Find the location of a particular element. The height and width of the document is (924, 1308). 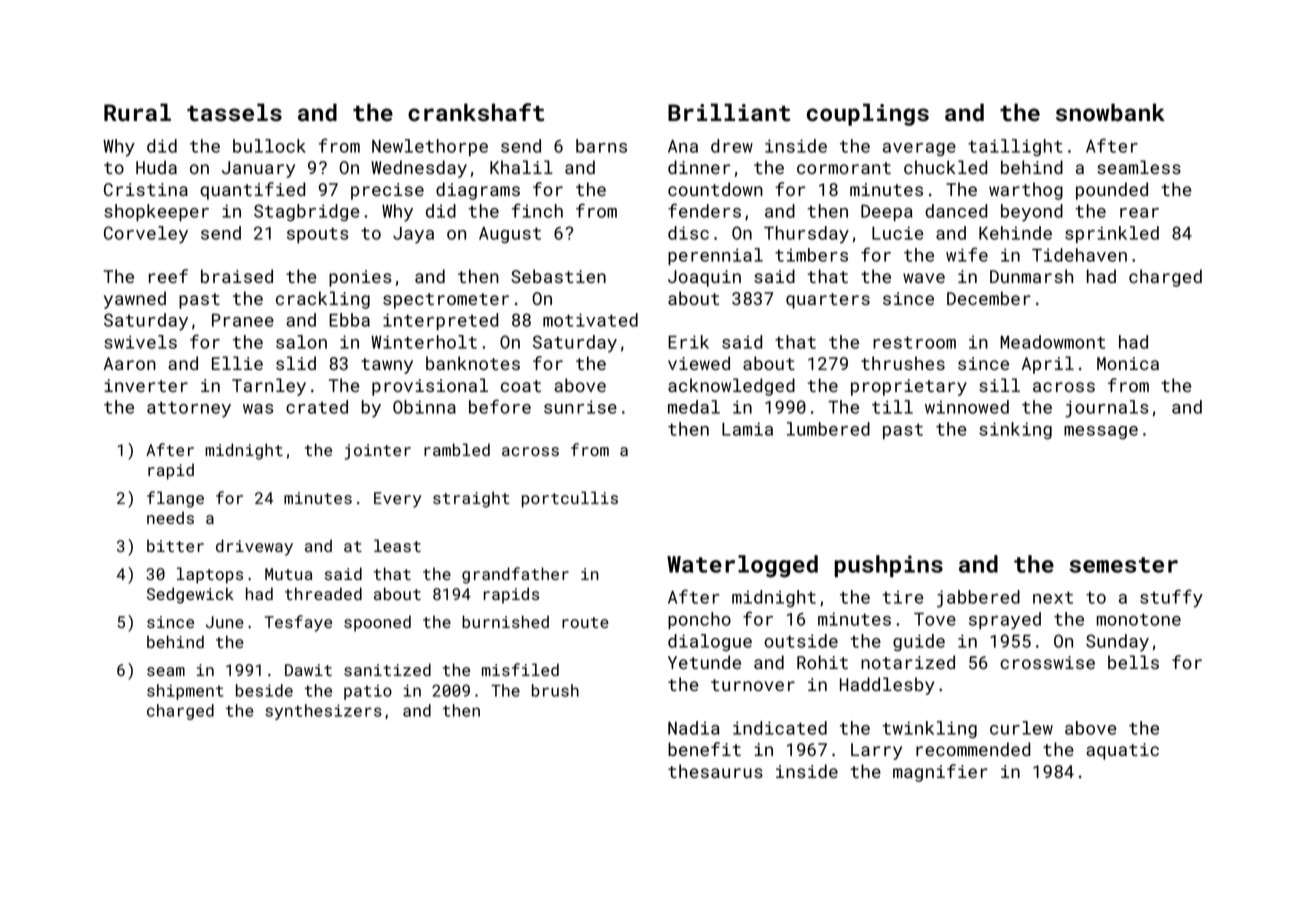

Rural is located at coordinates (137, 112).
